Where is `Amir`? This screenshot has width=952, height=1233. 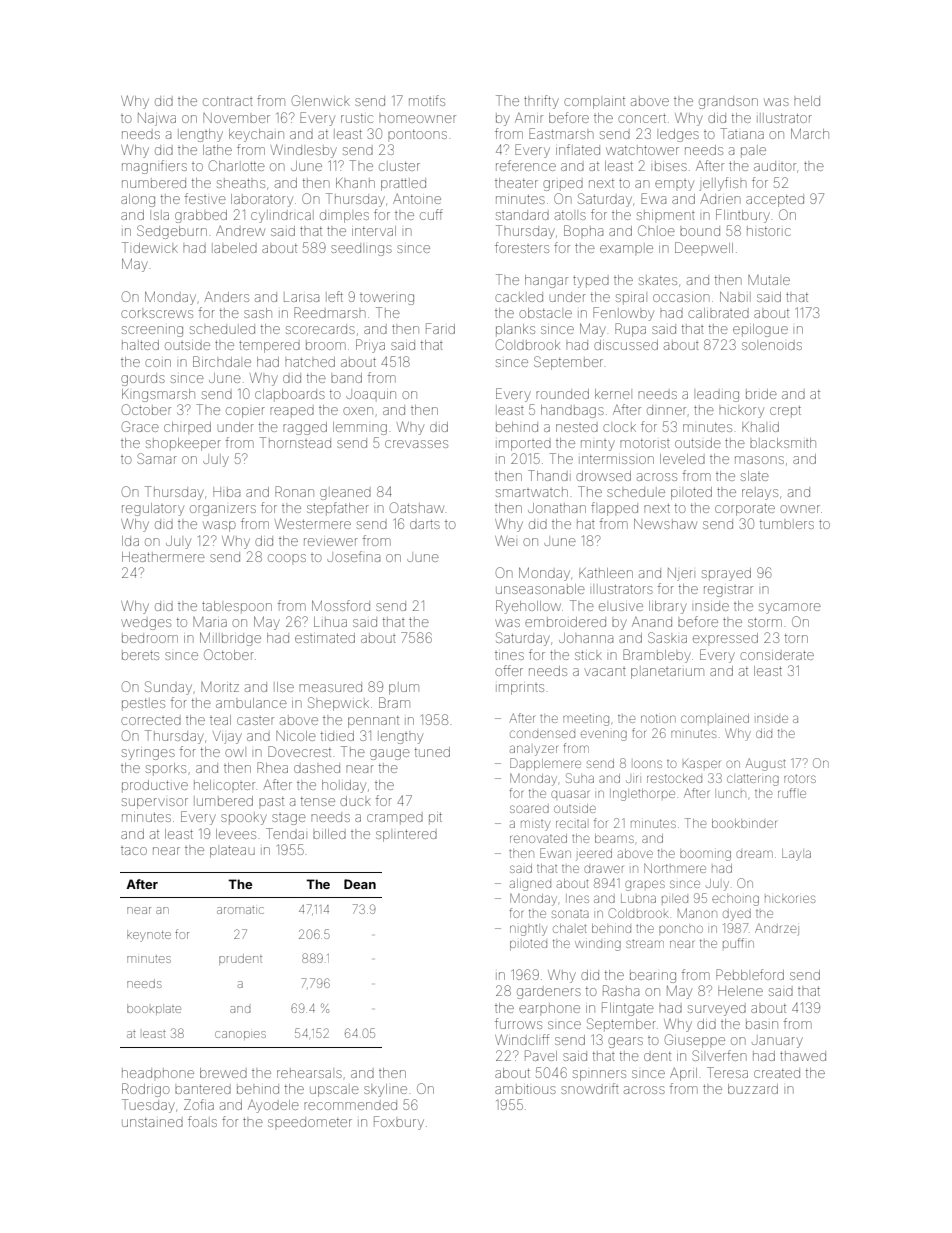
Amir is located at coordinates (529, 118).
